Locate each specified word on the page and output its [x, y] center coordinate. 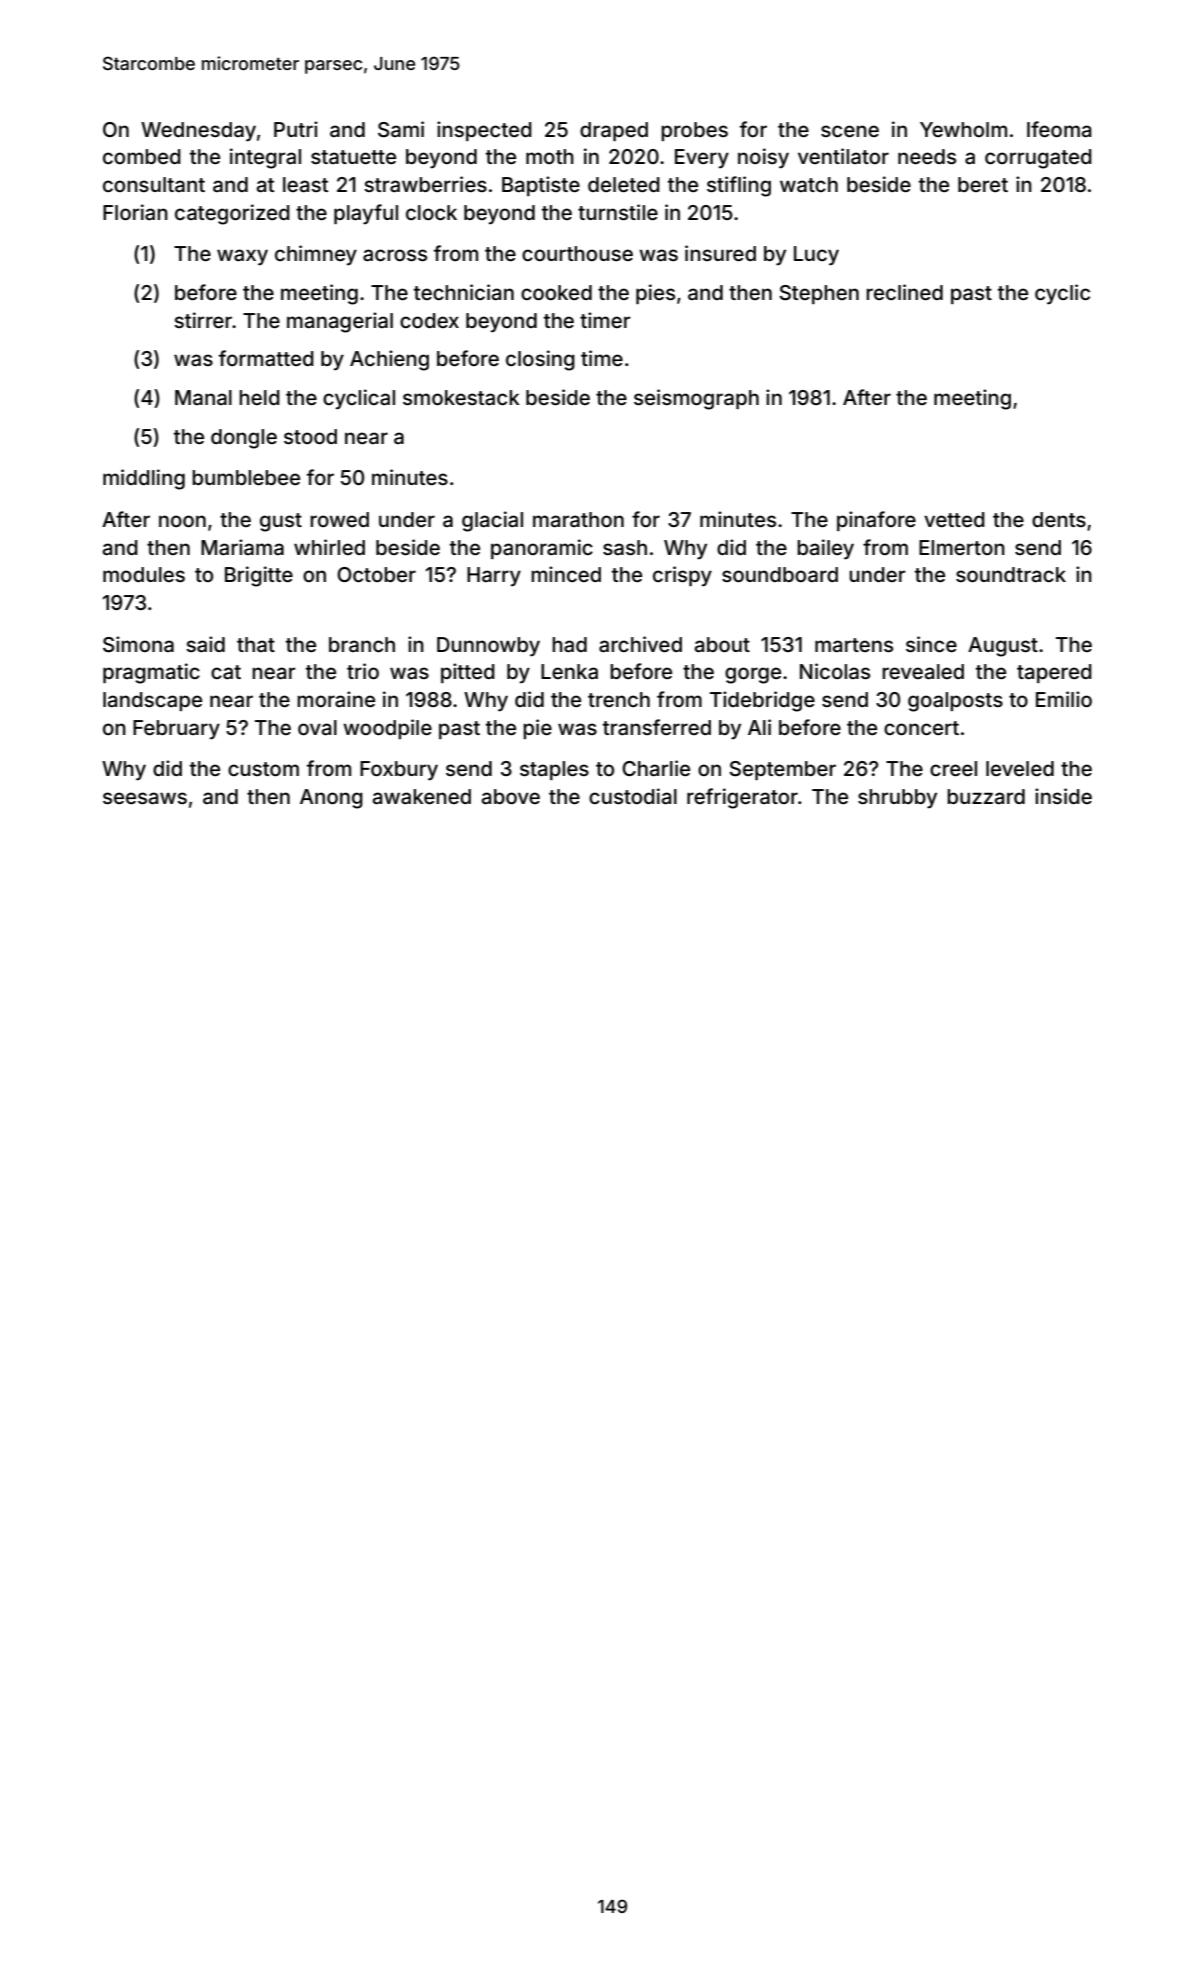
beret [983, 184]
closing [540, 360]
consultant [154, 184]
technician [464, 292]
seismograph [696, 399]
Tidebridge [762, 701]
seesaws [145, 798]
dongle [244, 439]
